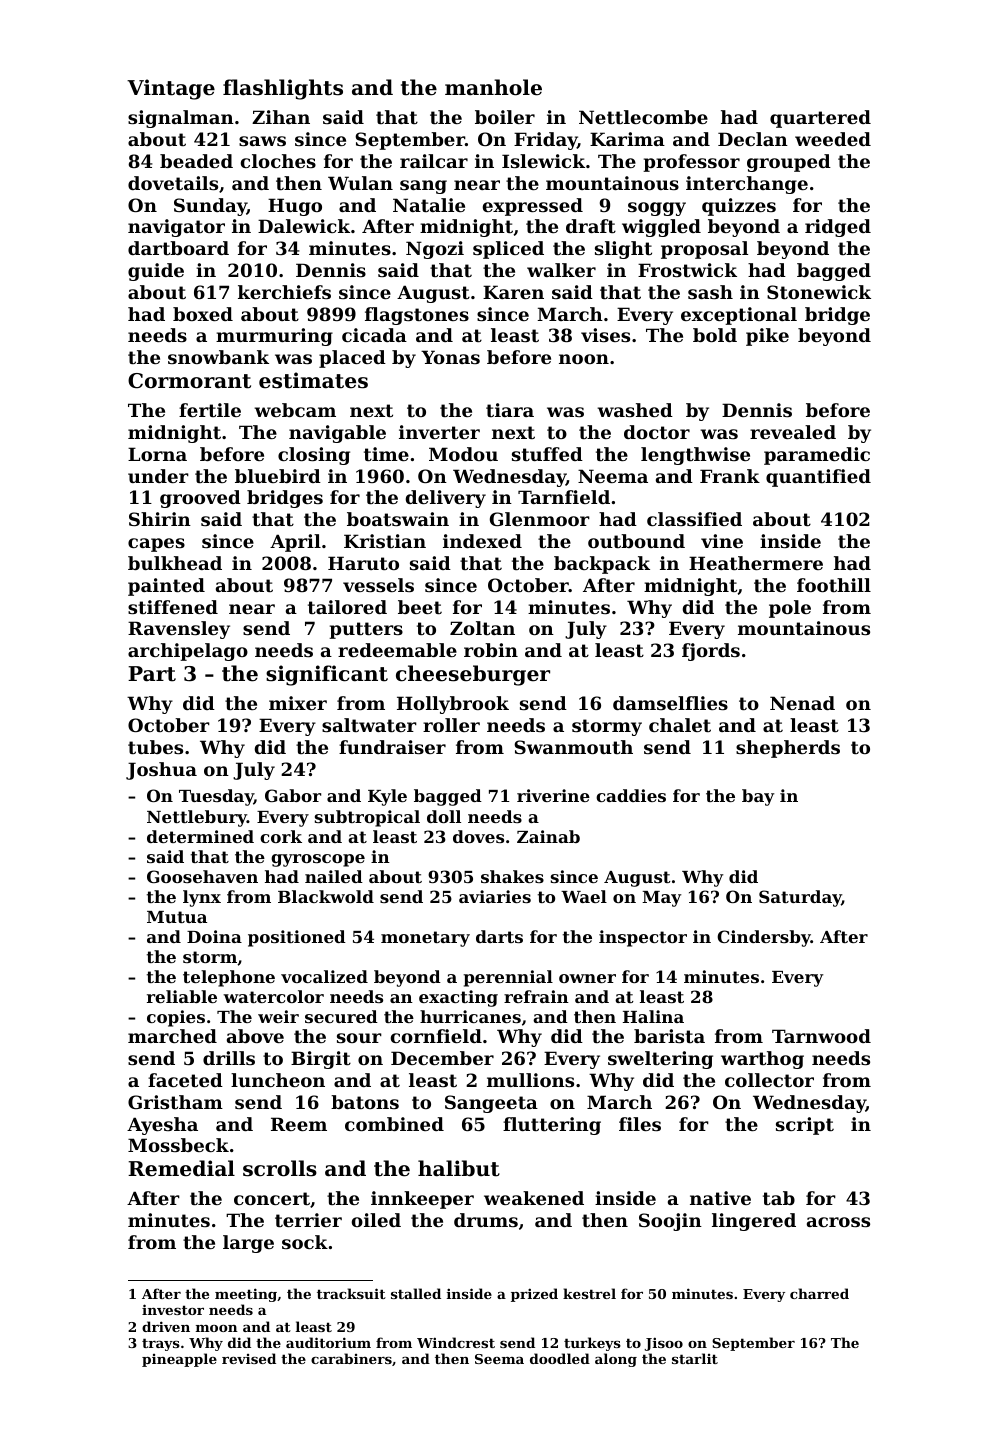 Image resolution: width=999 pixels, height=1447 pixels. Describe the element at coordinates (710, 292) in the page. I see `sash` at that location.
